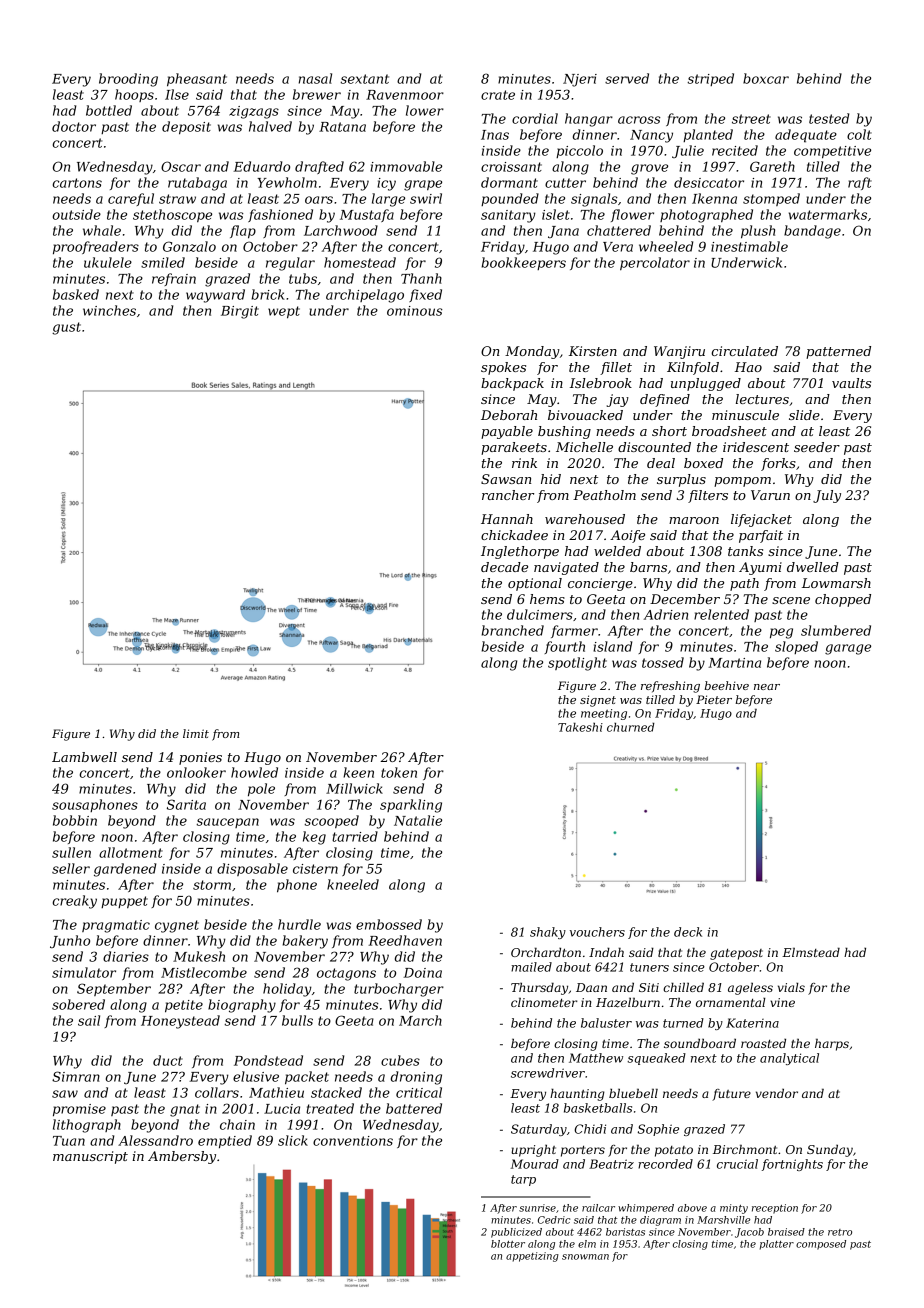 Image resolution: width=924 pixels, height=1308 pixels. I want to click on sextant, so click(364, 79).
